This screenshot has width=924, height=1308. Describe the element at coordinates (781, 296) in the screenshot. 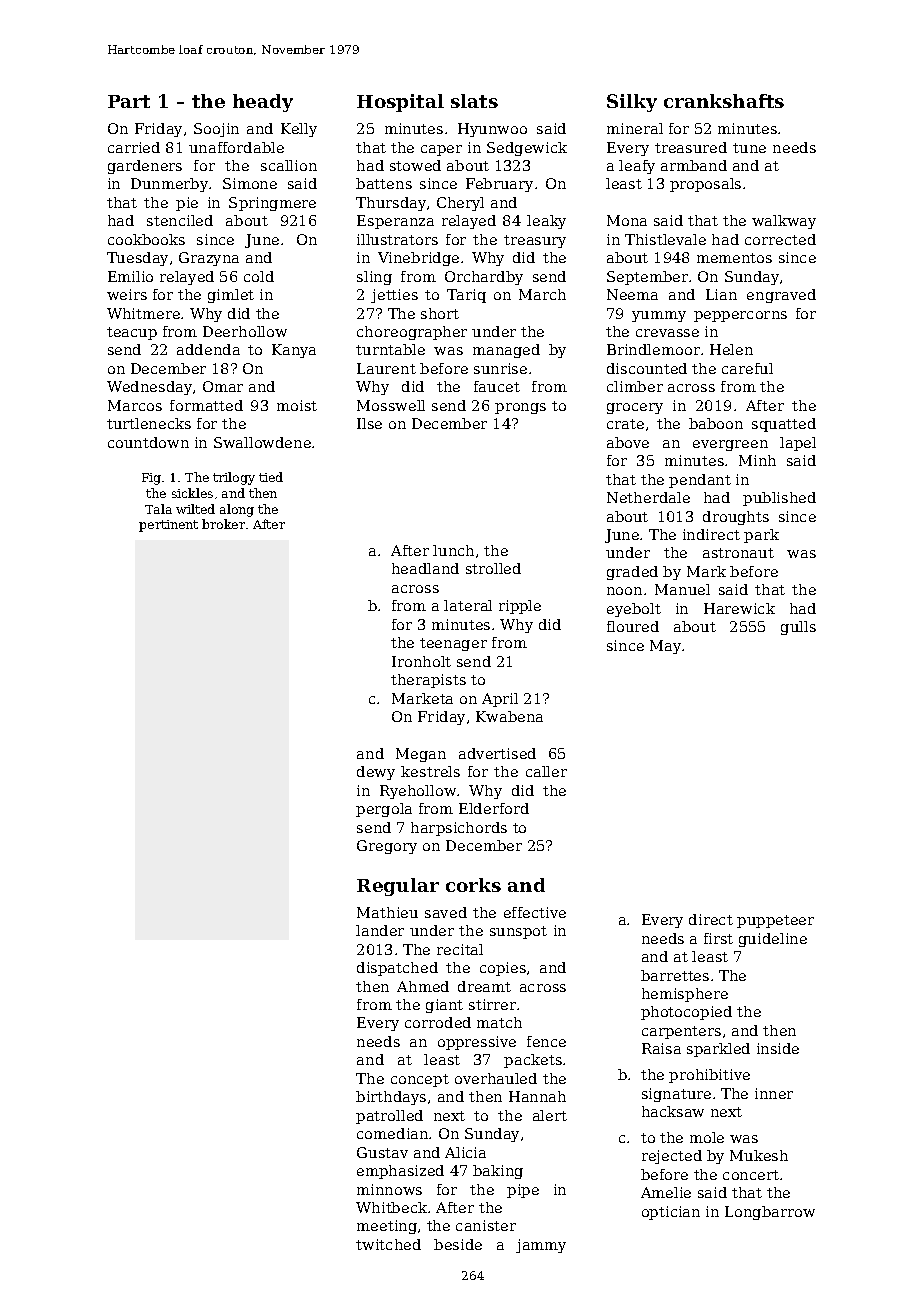

I see `engraved` at that location.
